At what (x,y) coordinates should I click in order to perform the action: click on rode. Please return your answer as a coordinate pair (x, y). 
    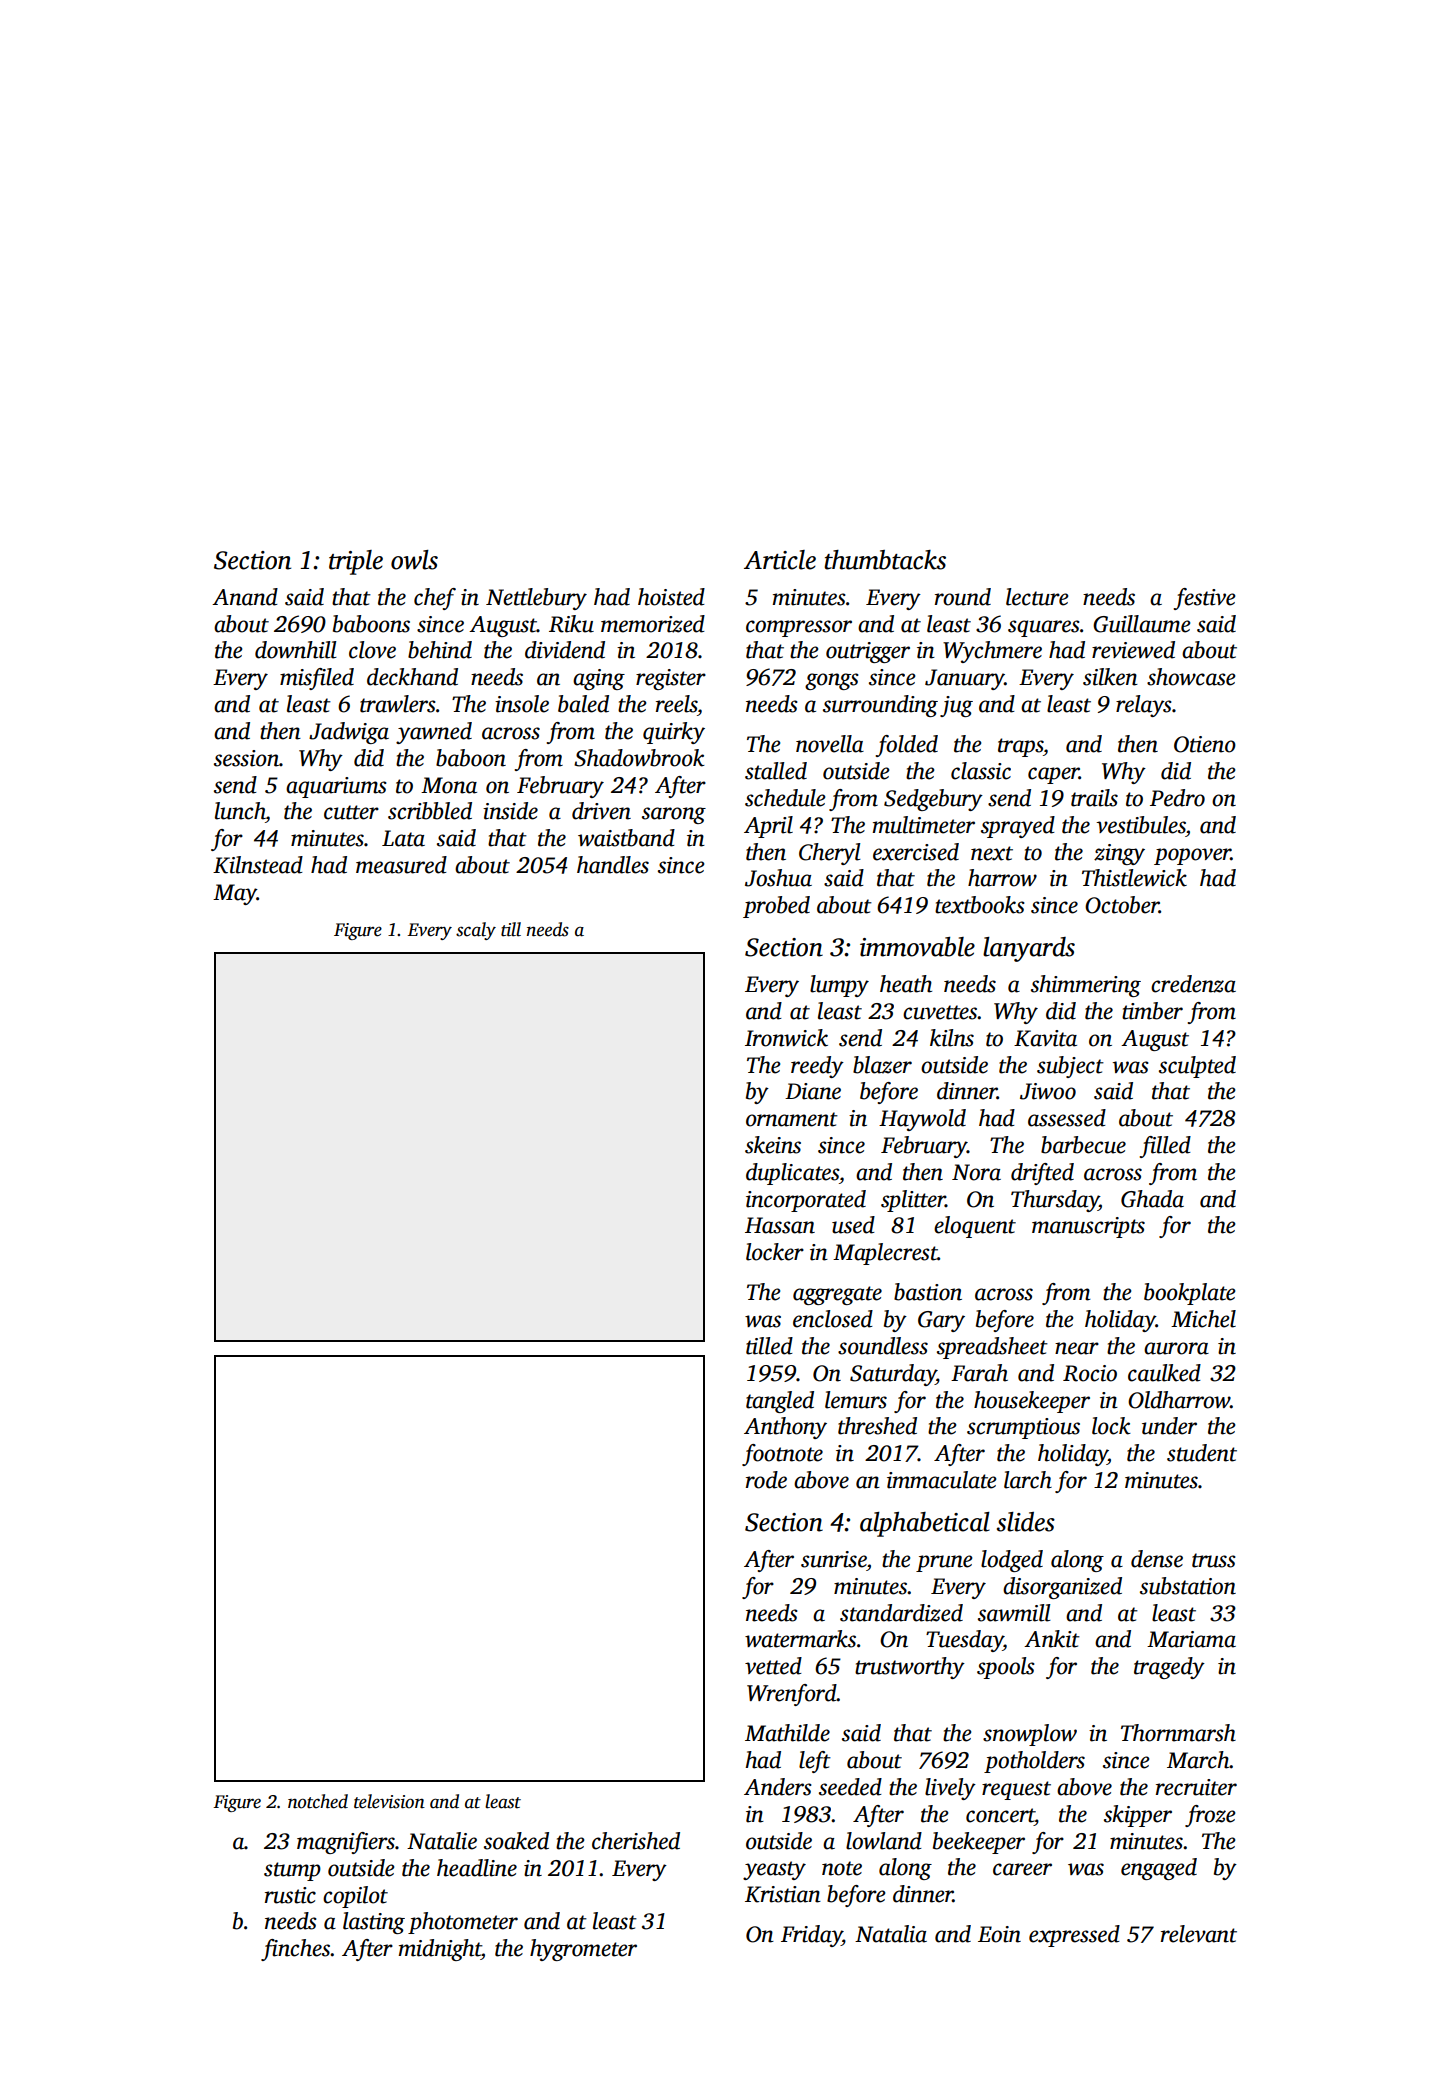
    Looking at the image, I should click on (766, 1480).
